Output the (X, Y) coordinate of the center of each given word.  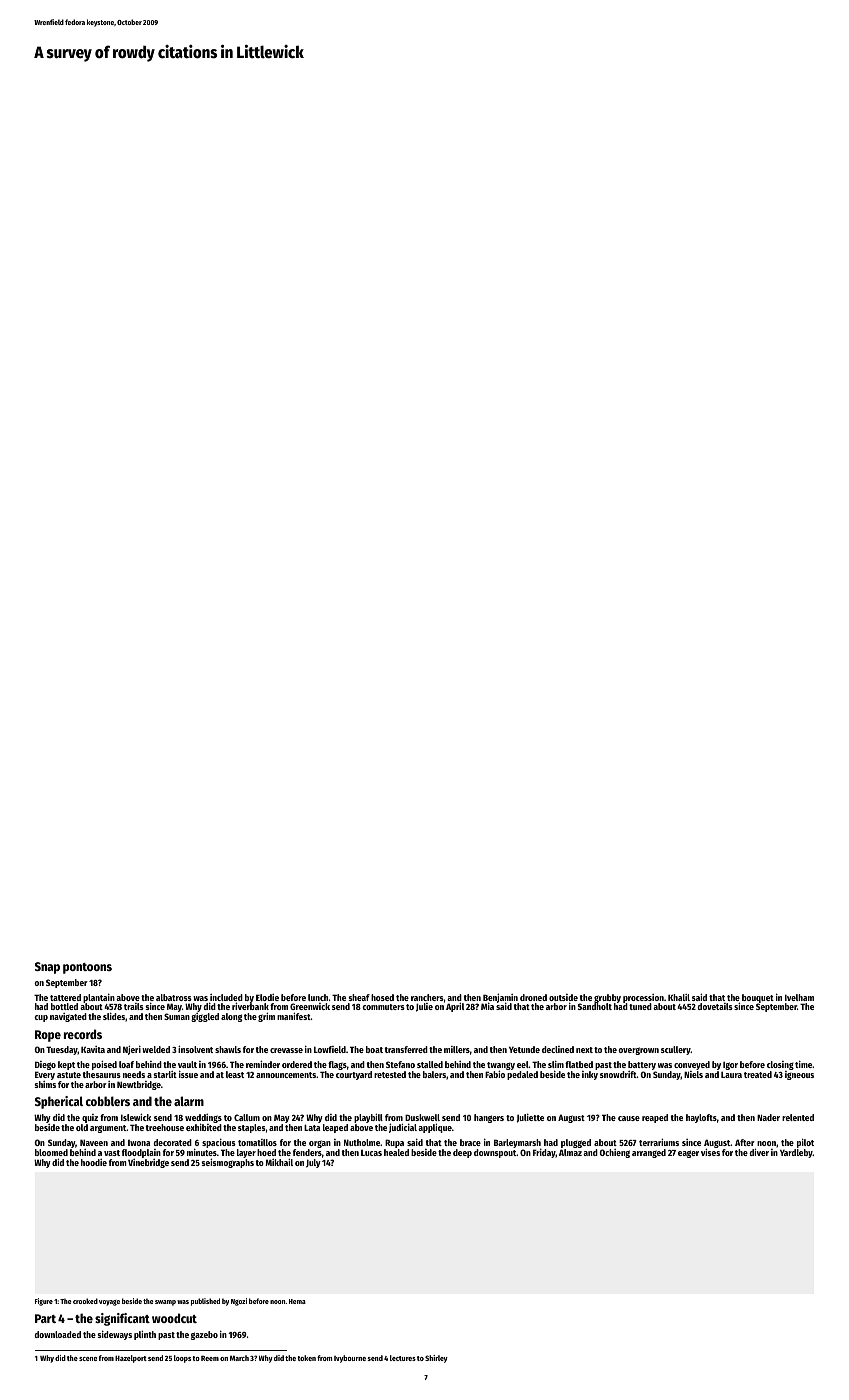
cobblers (108, 1101)
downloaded (58, 1334)
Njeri (132, 1050)
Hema (297, 1301)
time (803, 1064)
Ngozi (239, 1302)
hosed (382, 997)
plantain (99, 998)
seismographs (227, 1163)
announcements (286, 1075)
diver (759, 1152)
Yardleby (796, 1153)
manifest (294, 1016)
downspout (495, 1153)
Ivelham (799, 997)
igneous (799, 1075)
